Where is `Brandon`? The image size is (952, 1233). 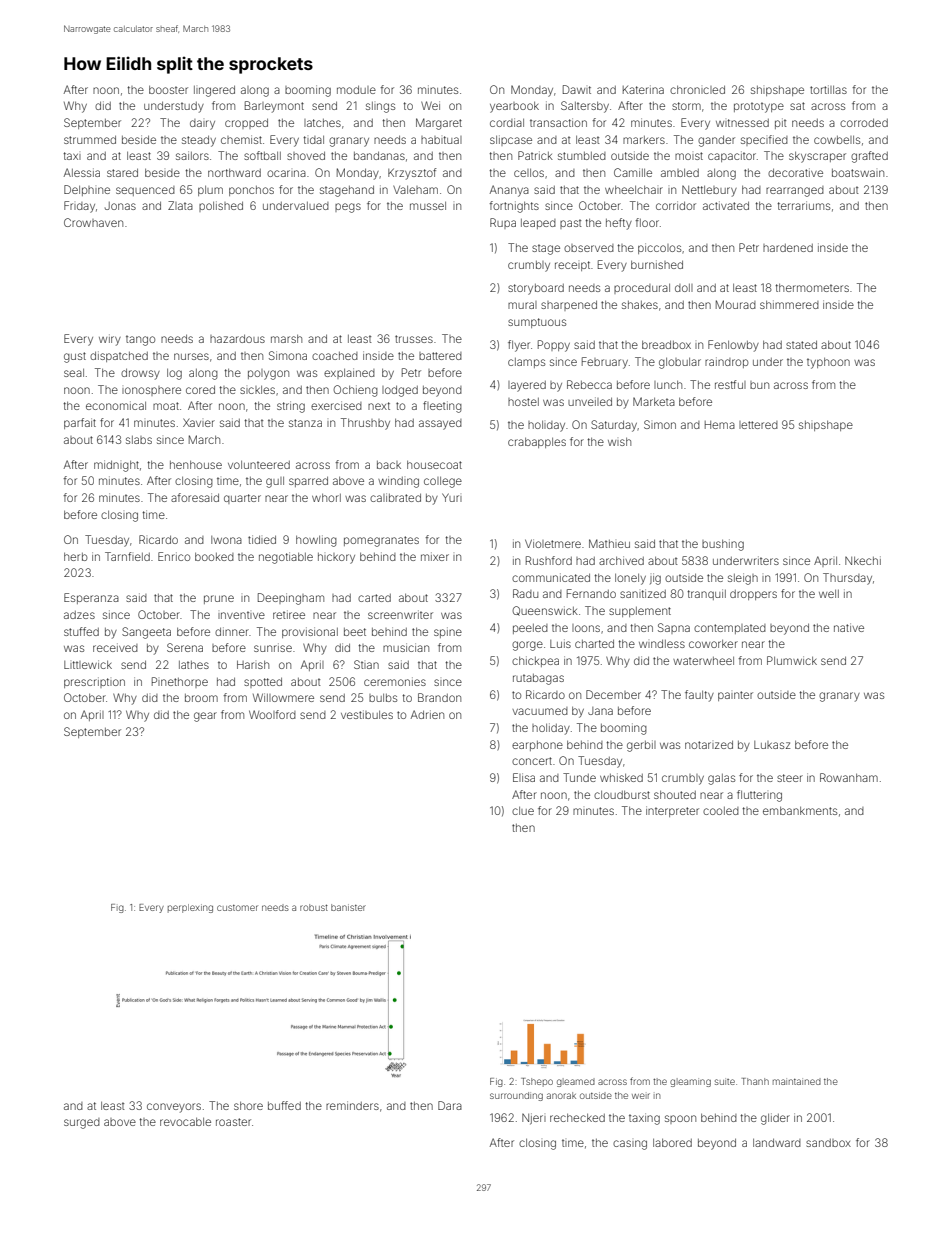
Brandon is located at coordinates (439, 697).
